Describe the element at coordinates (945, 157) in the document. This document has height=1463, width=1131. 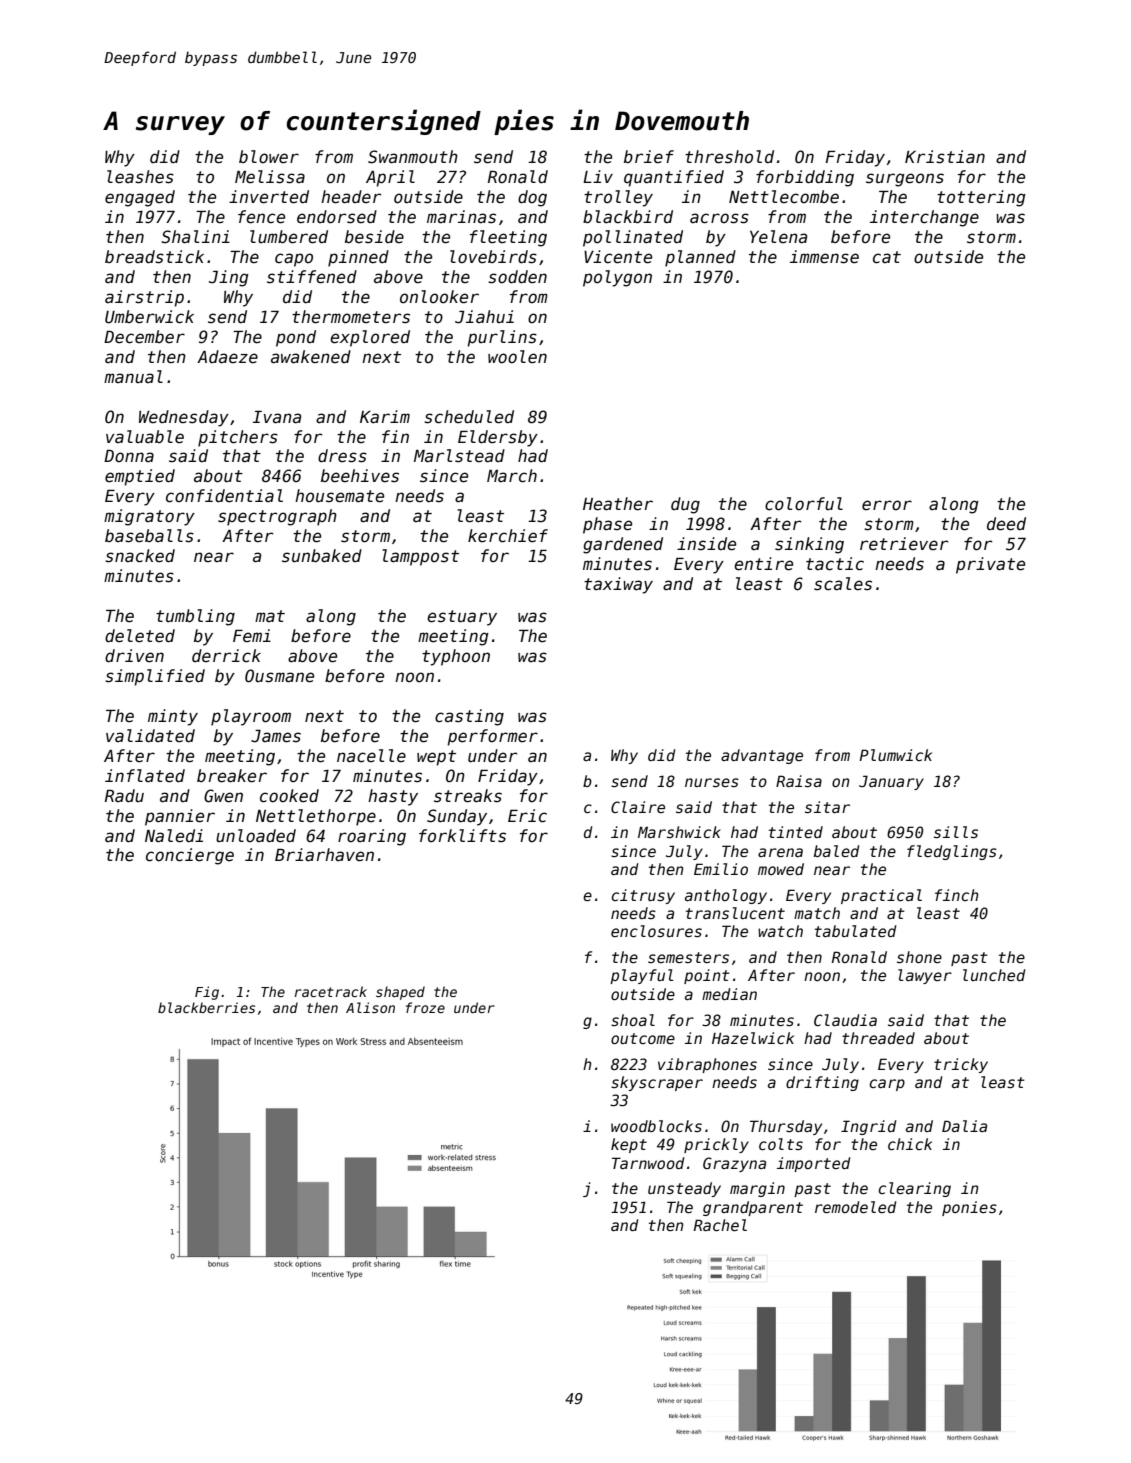
I see `Kristian` at that location.
